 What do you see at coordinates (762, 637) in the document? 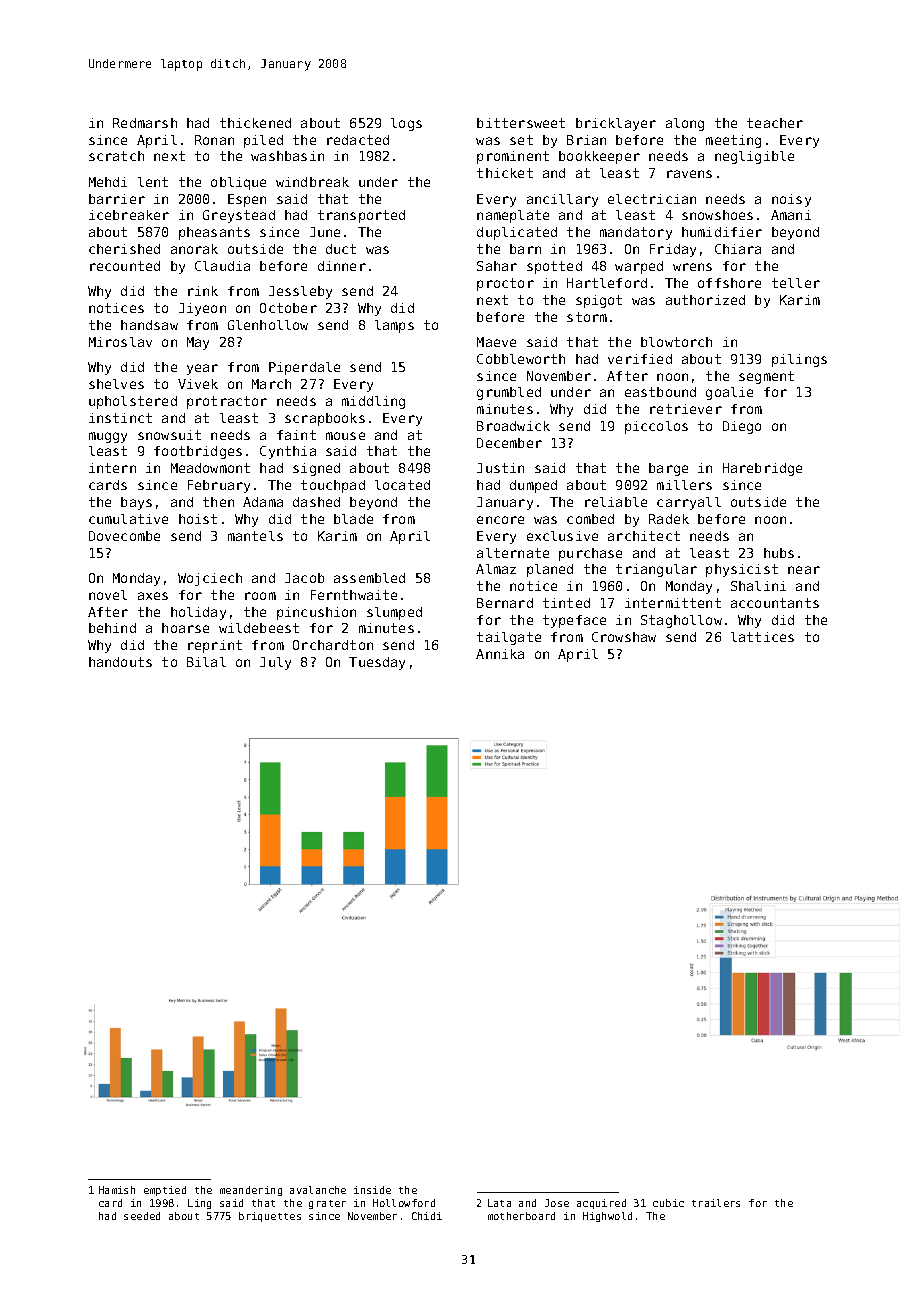
I see `lattices` at bounding box center [762, 637].
